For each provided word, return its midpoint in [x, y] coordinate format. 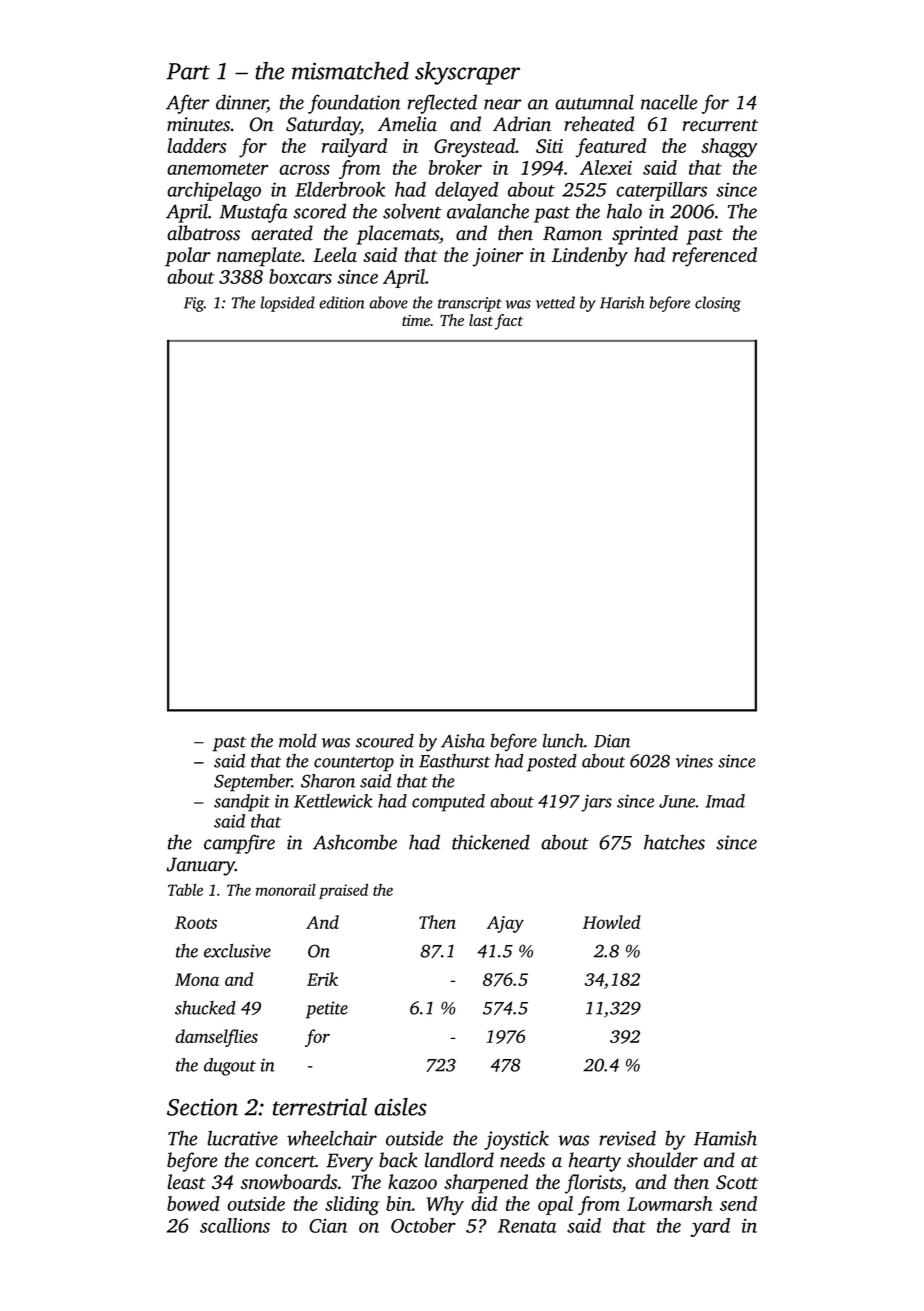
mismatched [350, 70]
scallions [235, 1225]
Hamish [725, 1138]
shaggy [729, 148]
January [201, 866]
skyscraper [467, 73]
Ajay [505, 924]
